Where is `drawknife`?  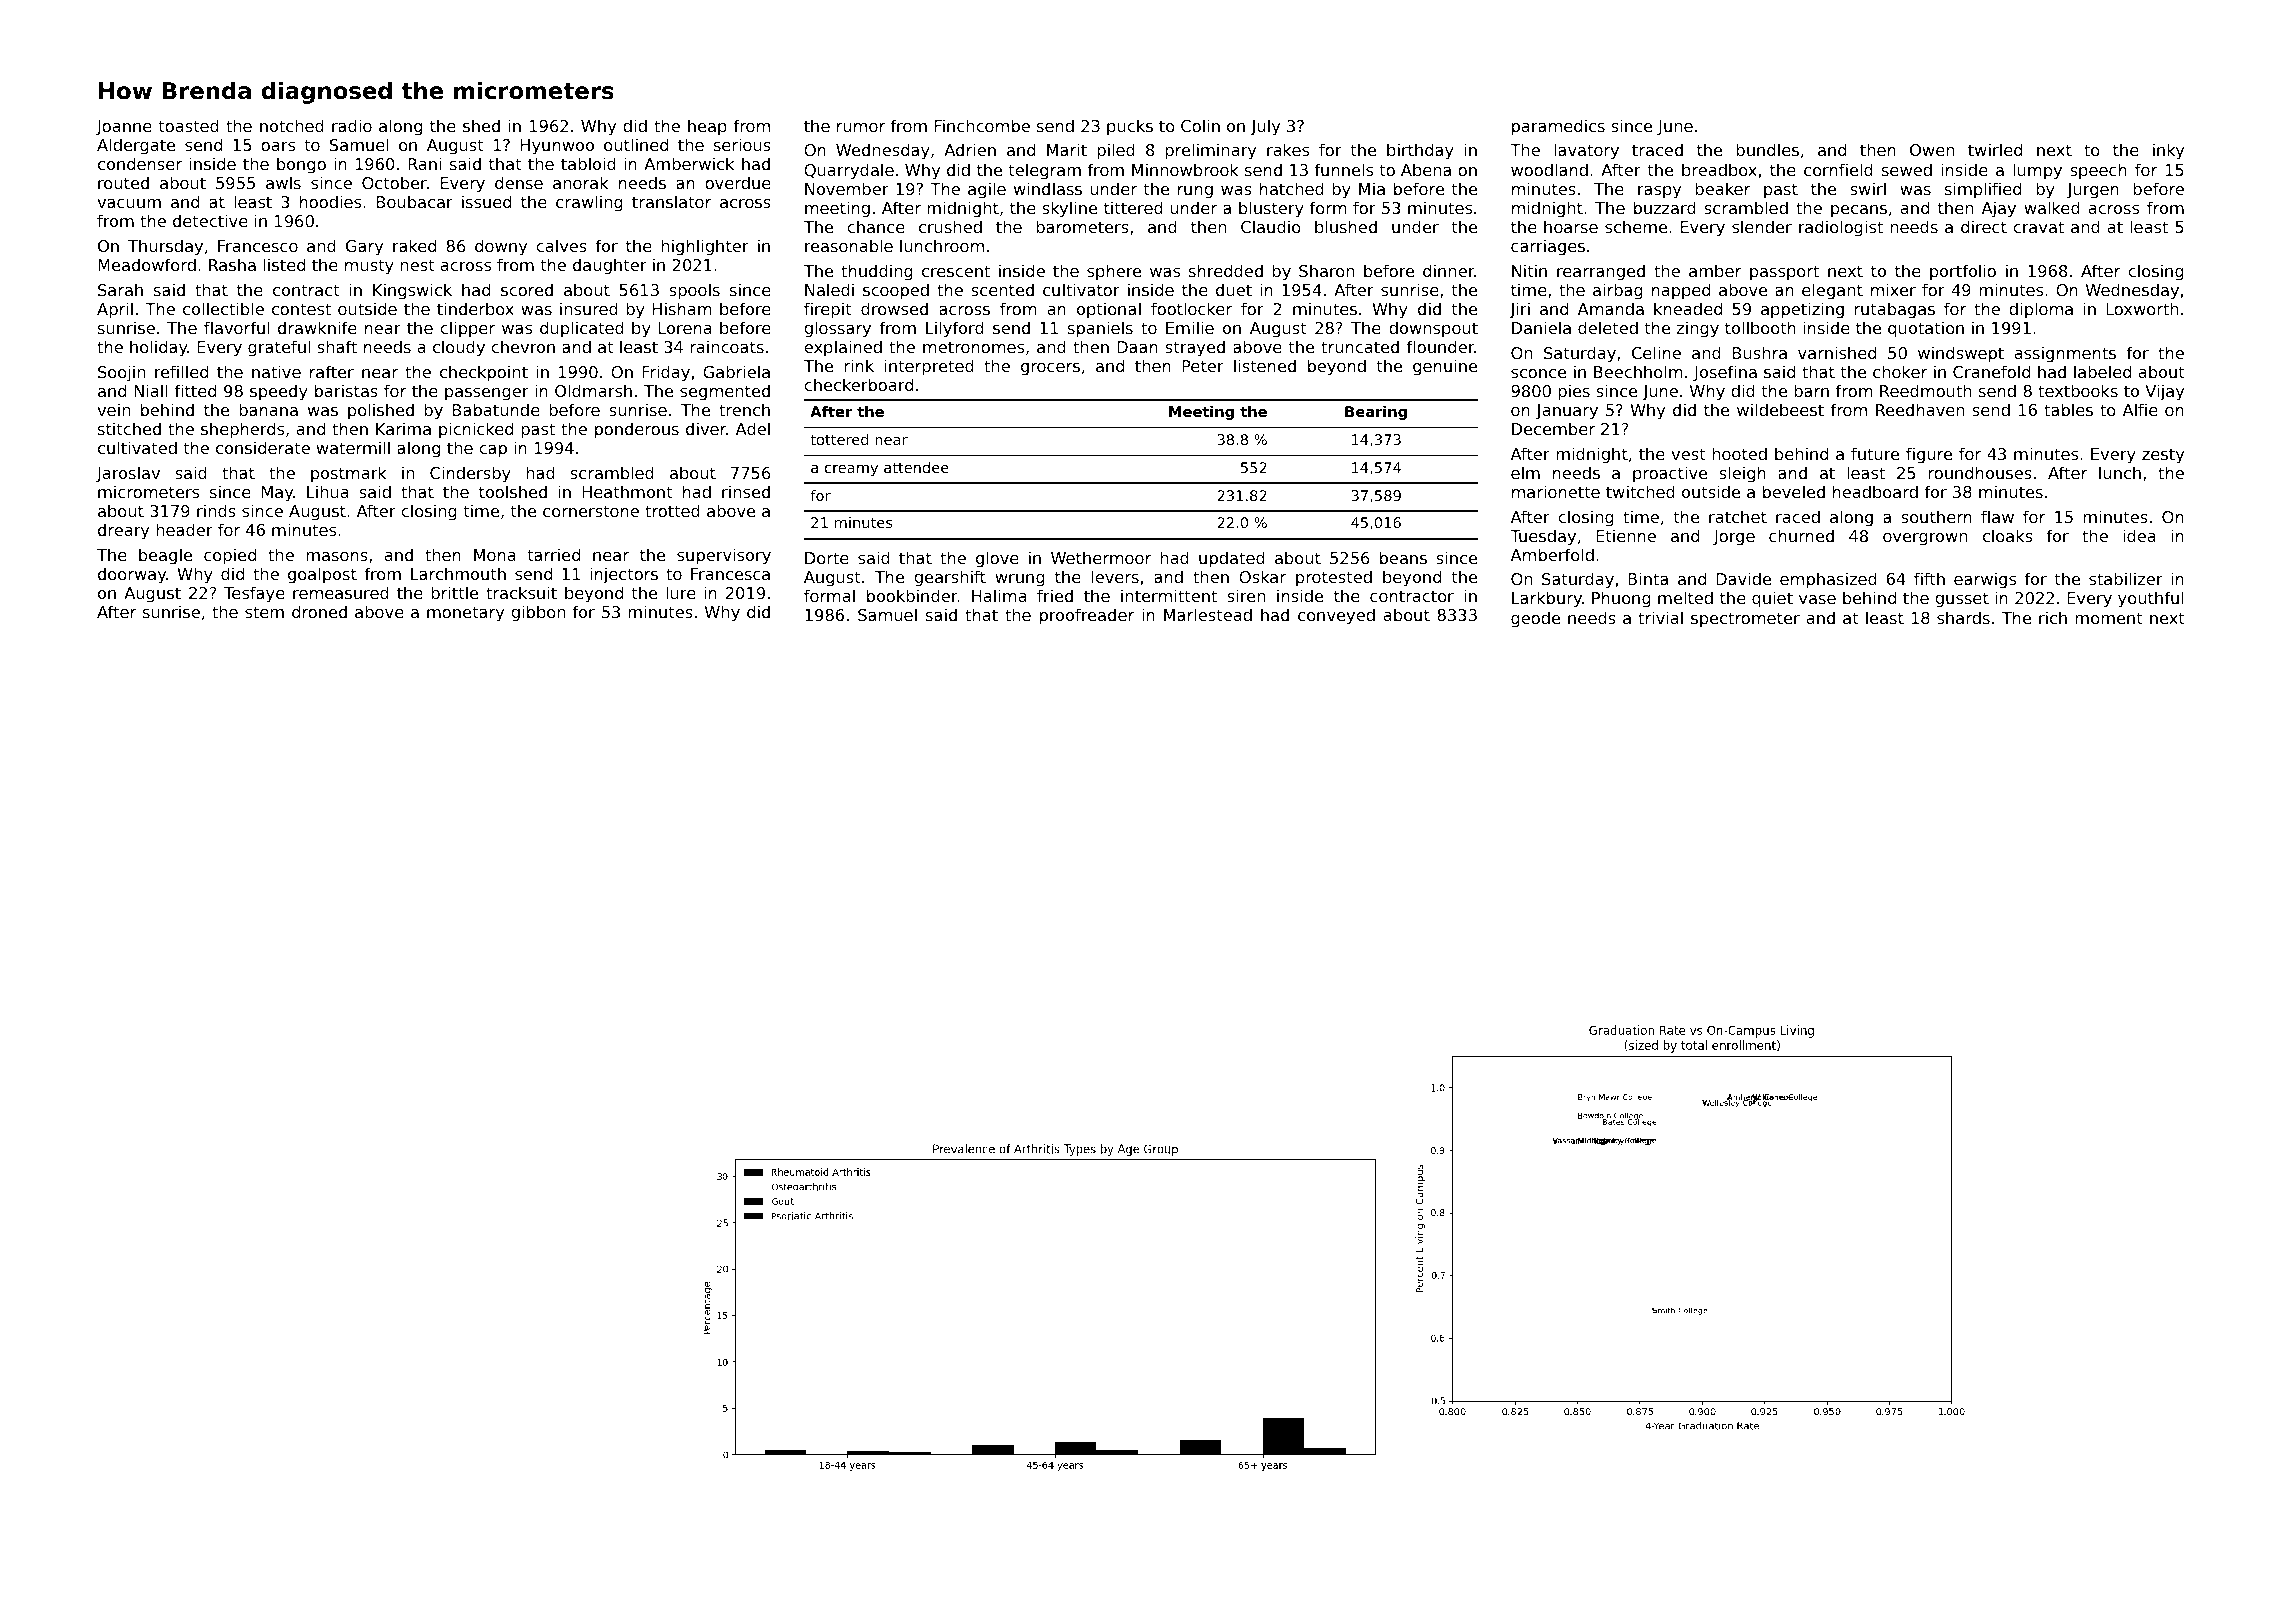 drawknife is located at coordinates (317, 327).
